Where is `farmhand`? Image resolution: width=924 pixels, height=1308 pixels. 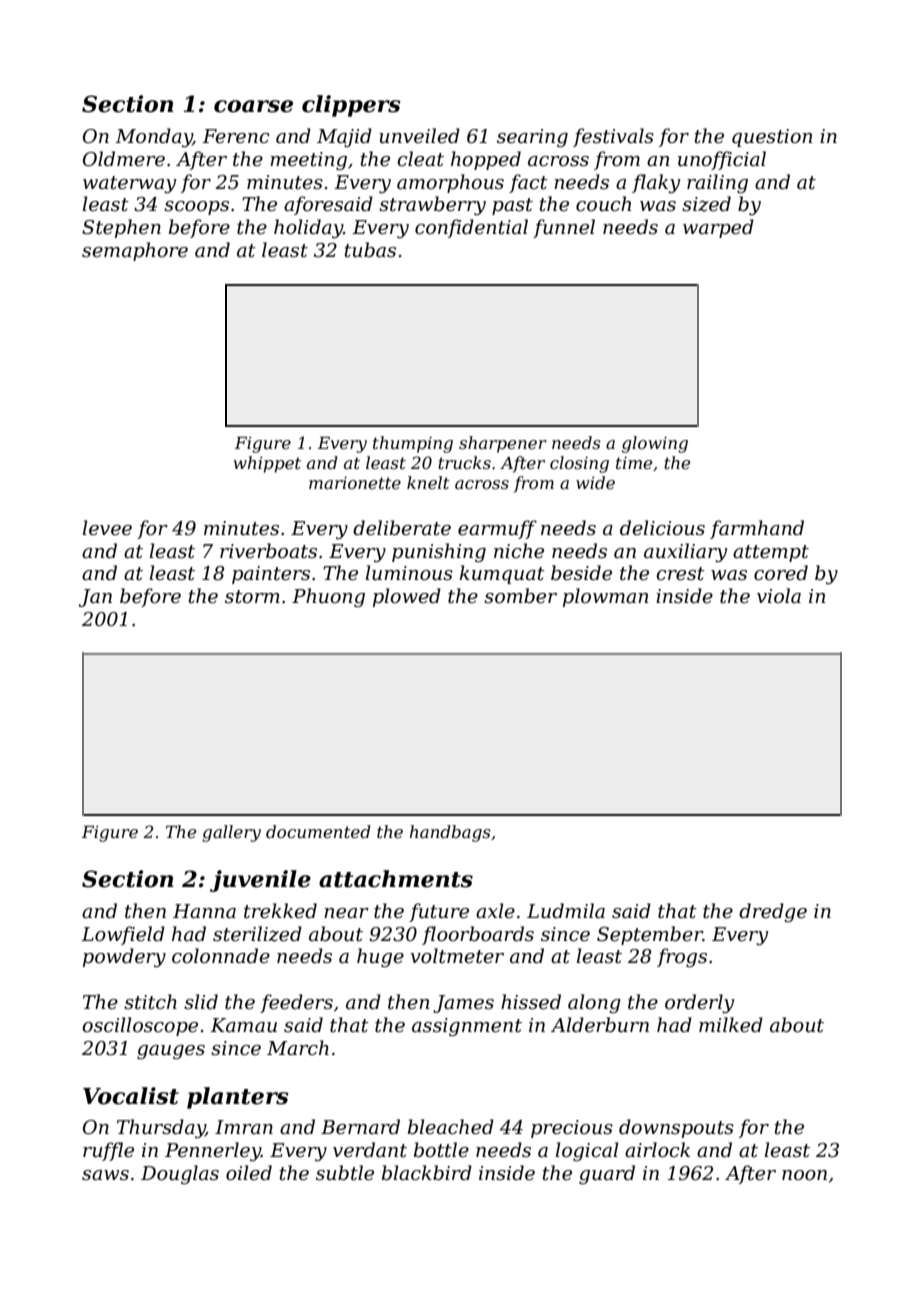 farmhand is located at coordinates (757, 529).
